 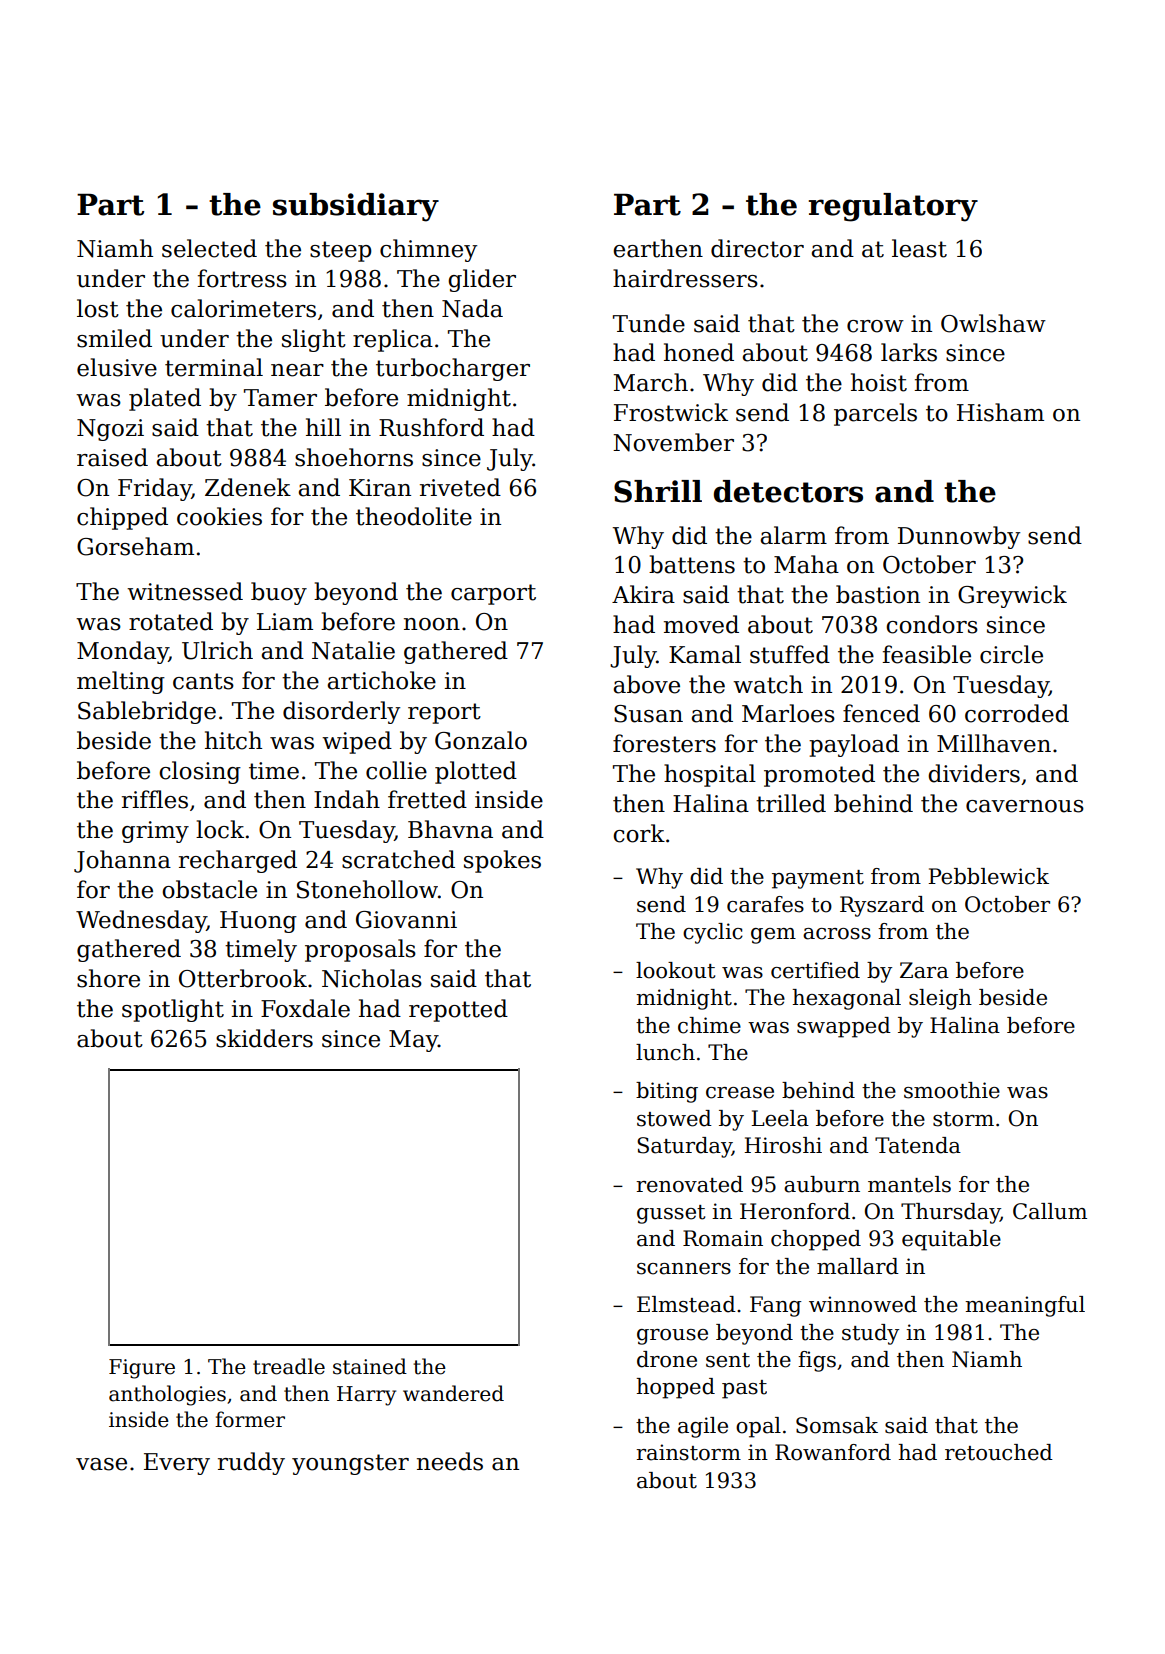 What do you see at coordinates (1011, 654) in the screenshot?
I see `circle` at bounding box center [1011, 654].
